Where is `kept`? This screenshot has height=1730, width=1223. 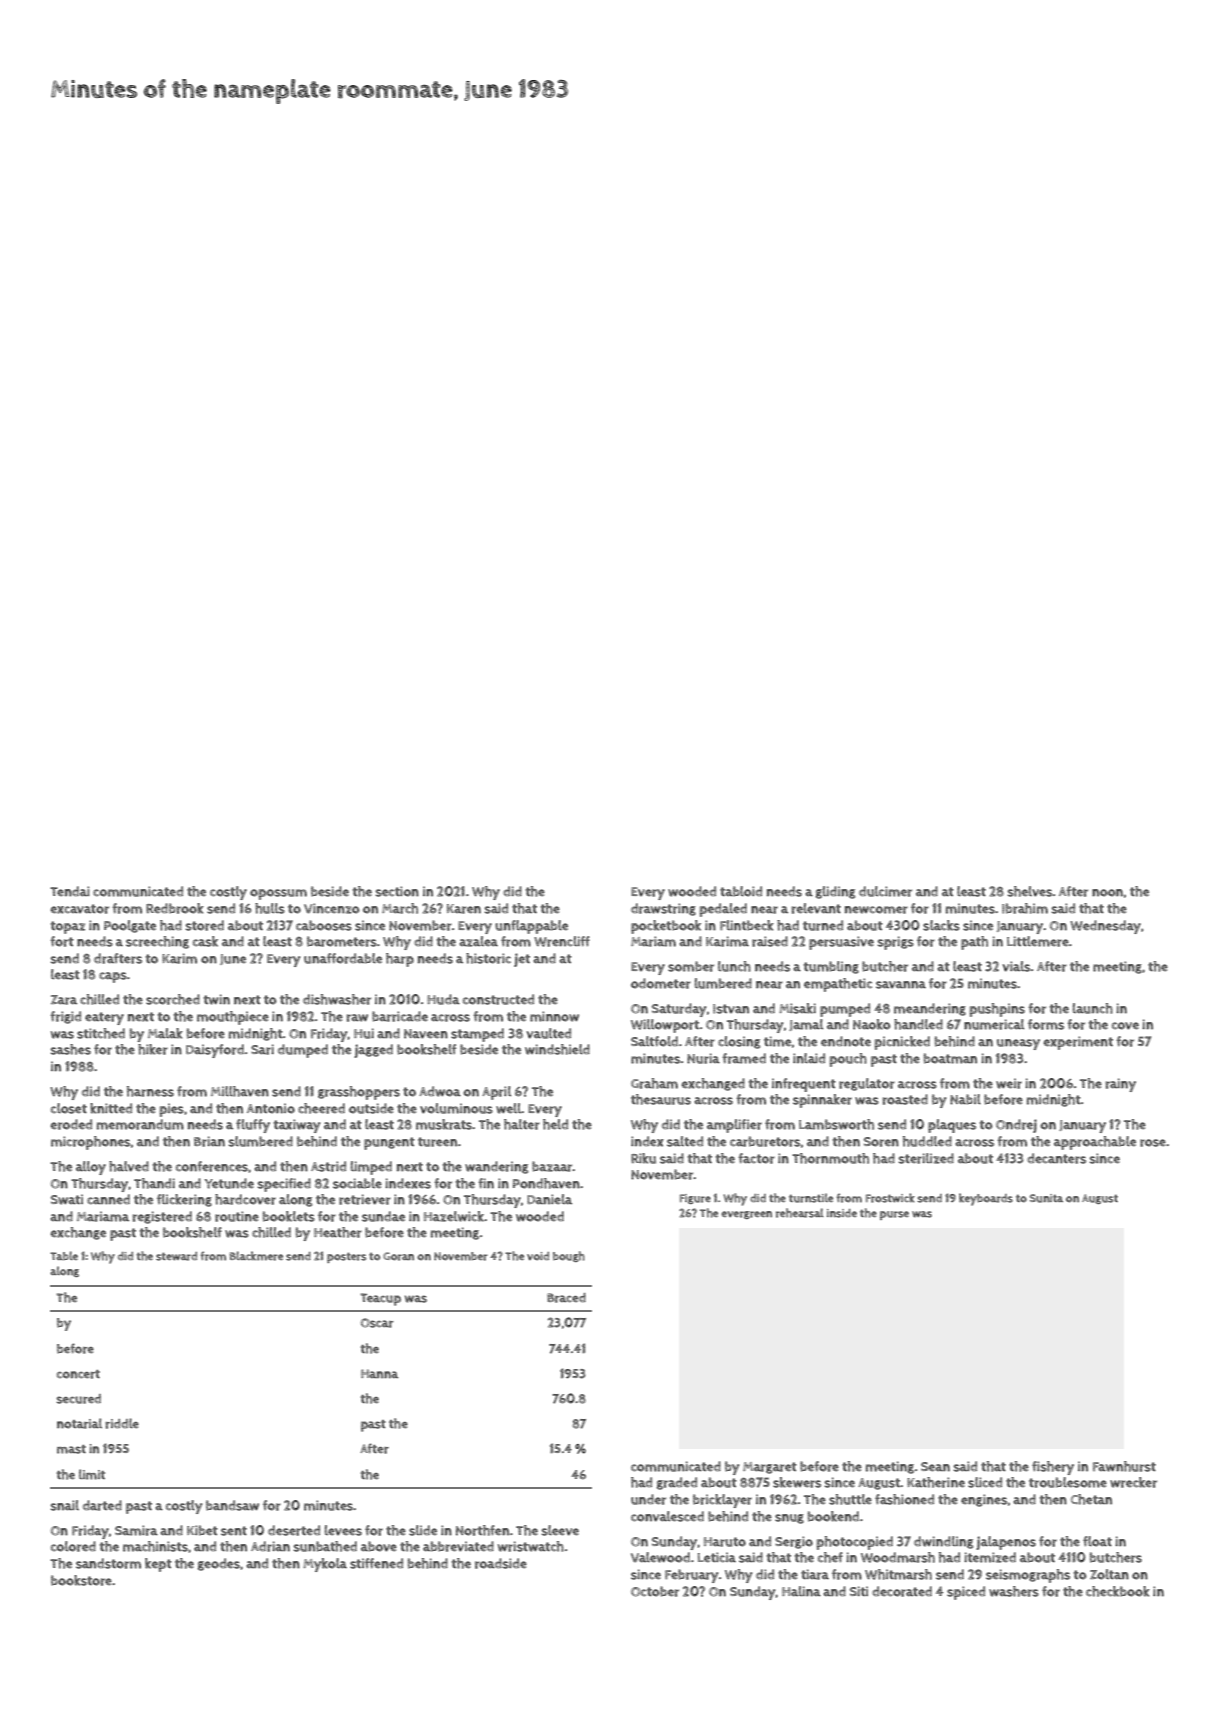
kept is located at coordinates (158, 1565).
